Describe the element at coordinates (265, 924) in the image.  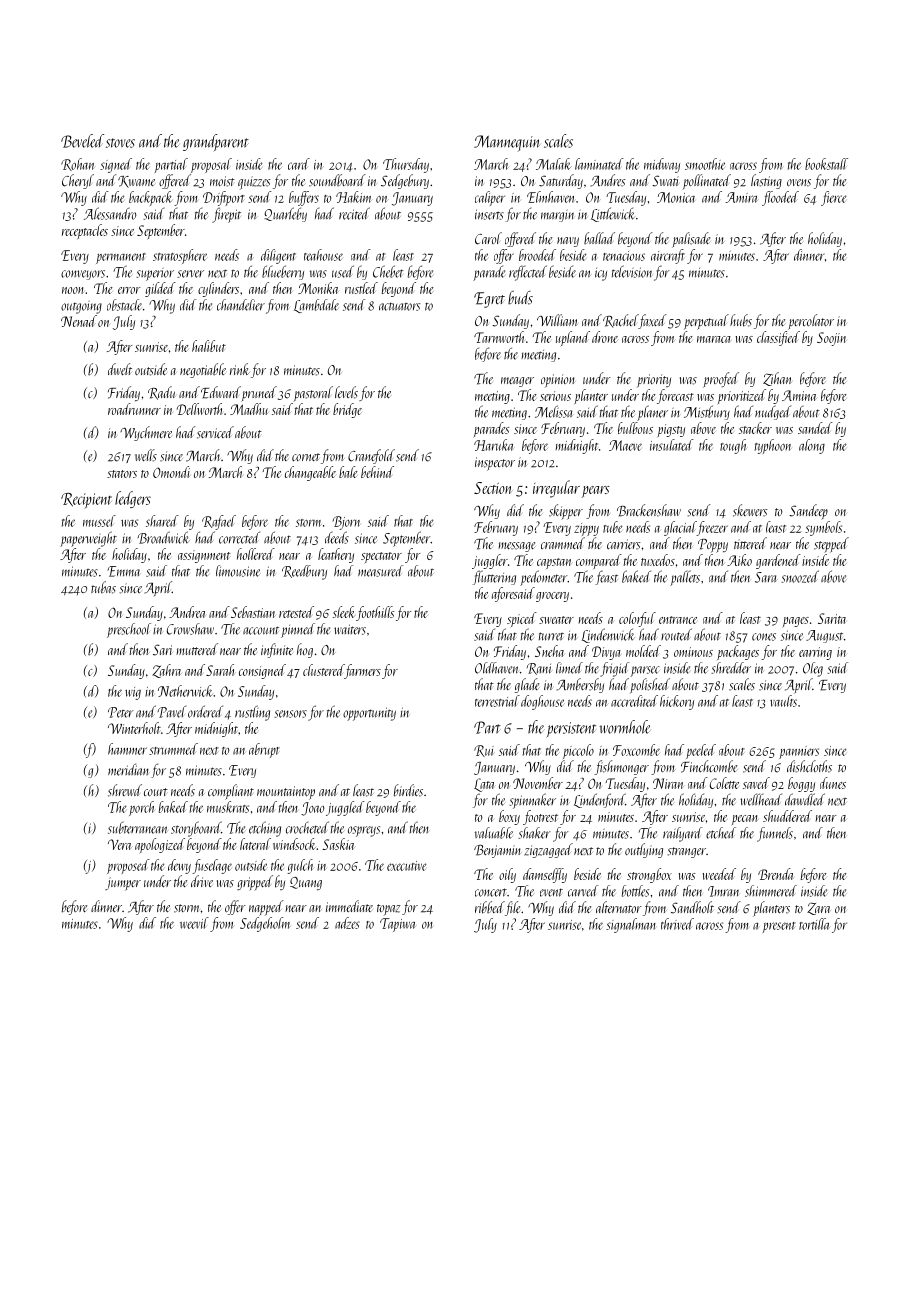
I see `Sedgeholm` at that location.
